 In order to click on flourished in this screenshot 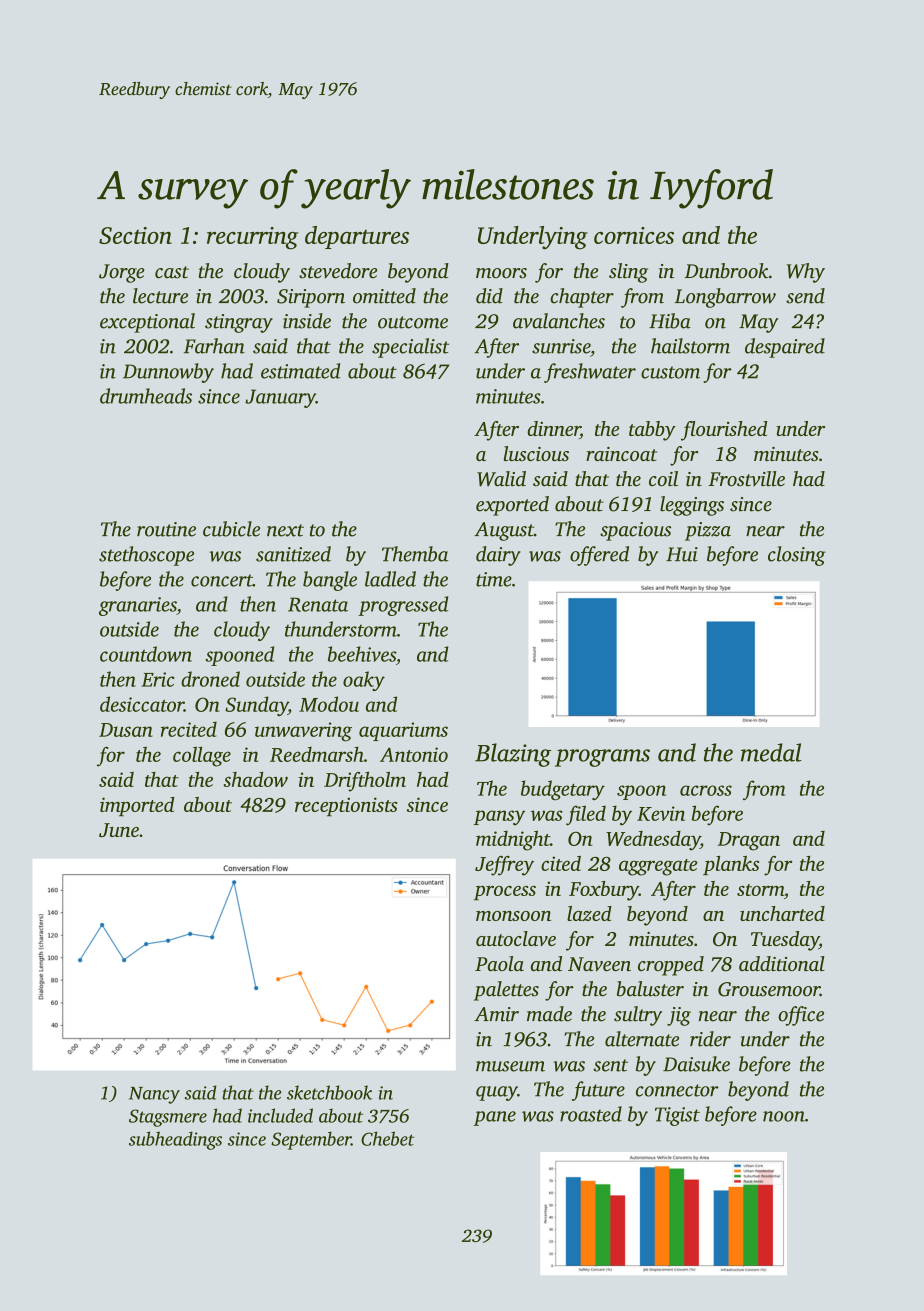, I will do `click(724, 431)`.
